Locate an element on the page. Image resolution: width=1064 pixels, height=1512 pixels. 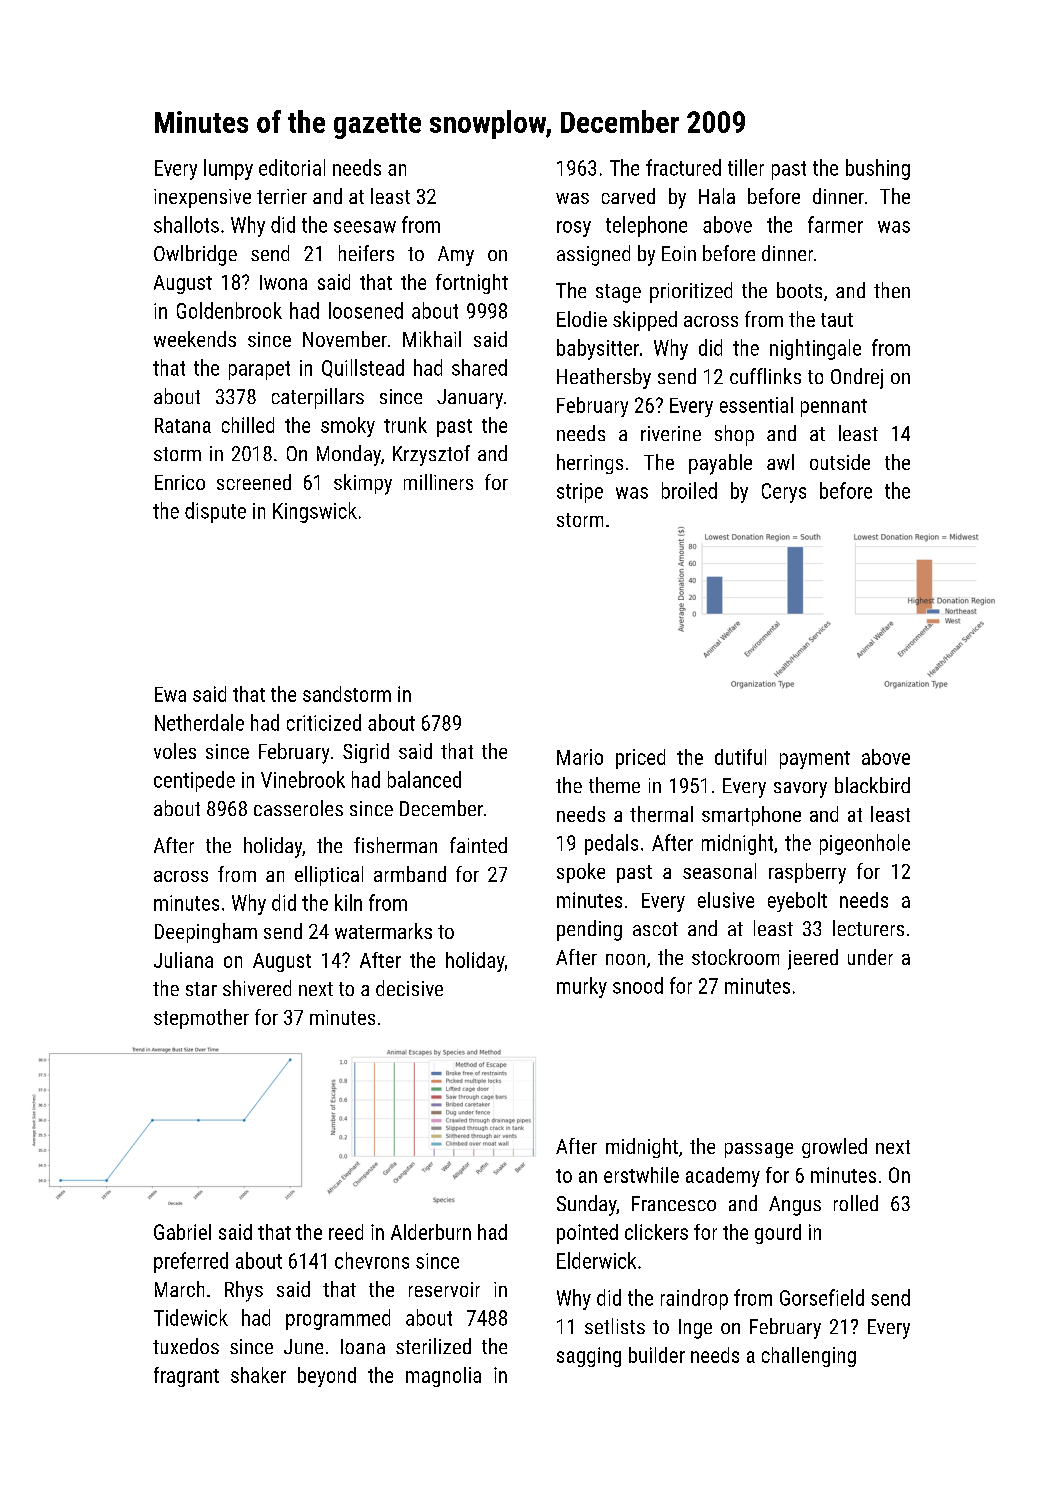
dispute is located at coordinates (215, 512).
